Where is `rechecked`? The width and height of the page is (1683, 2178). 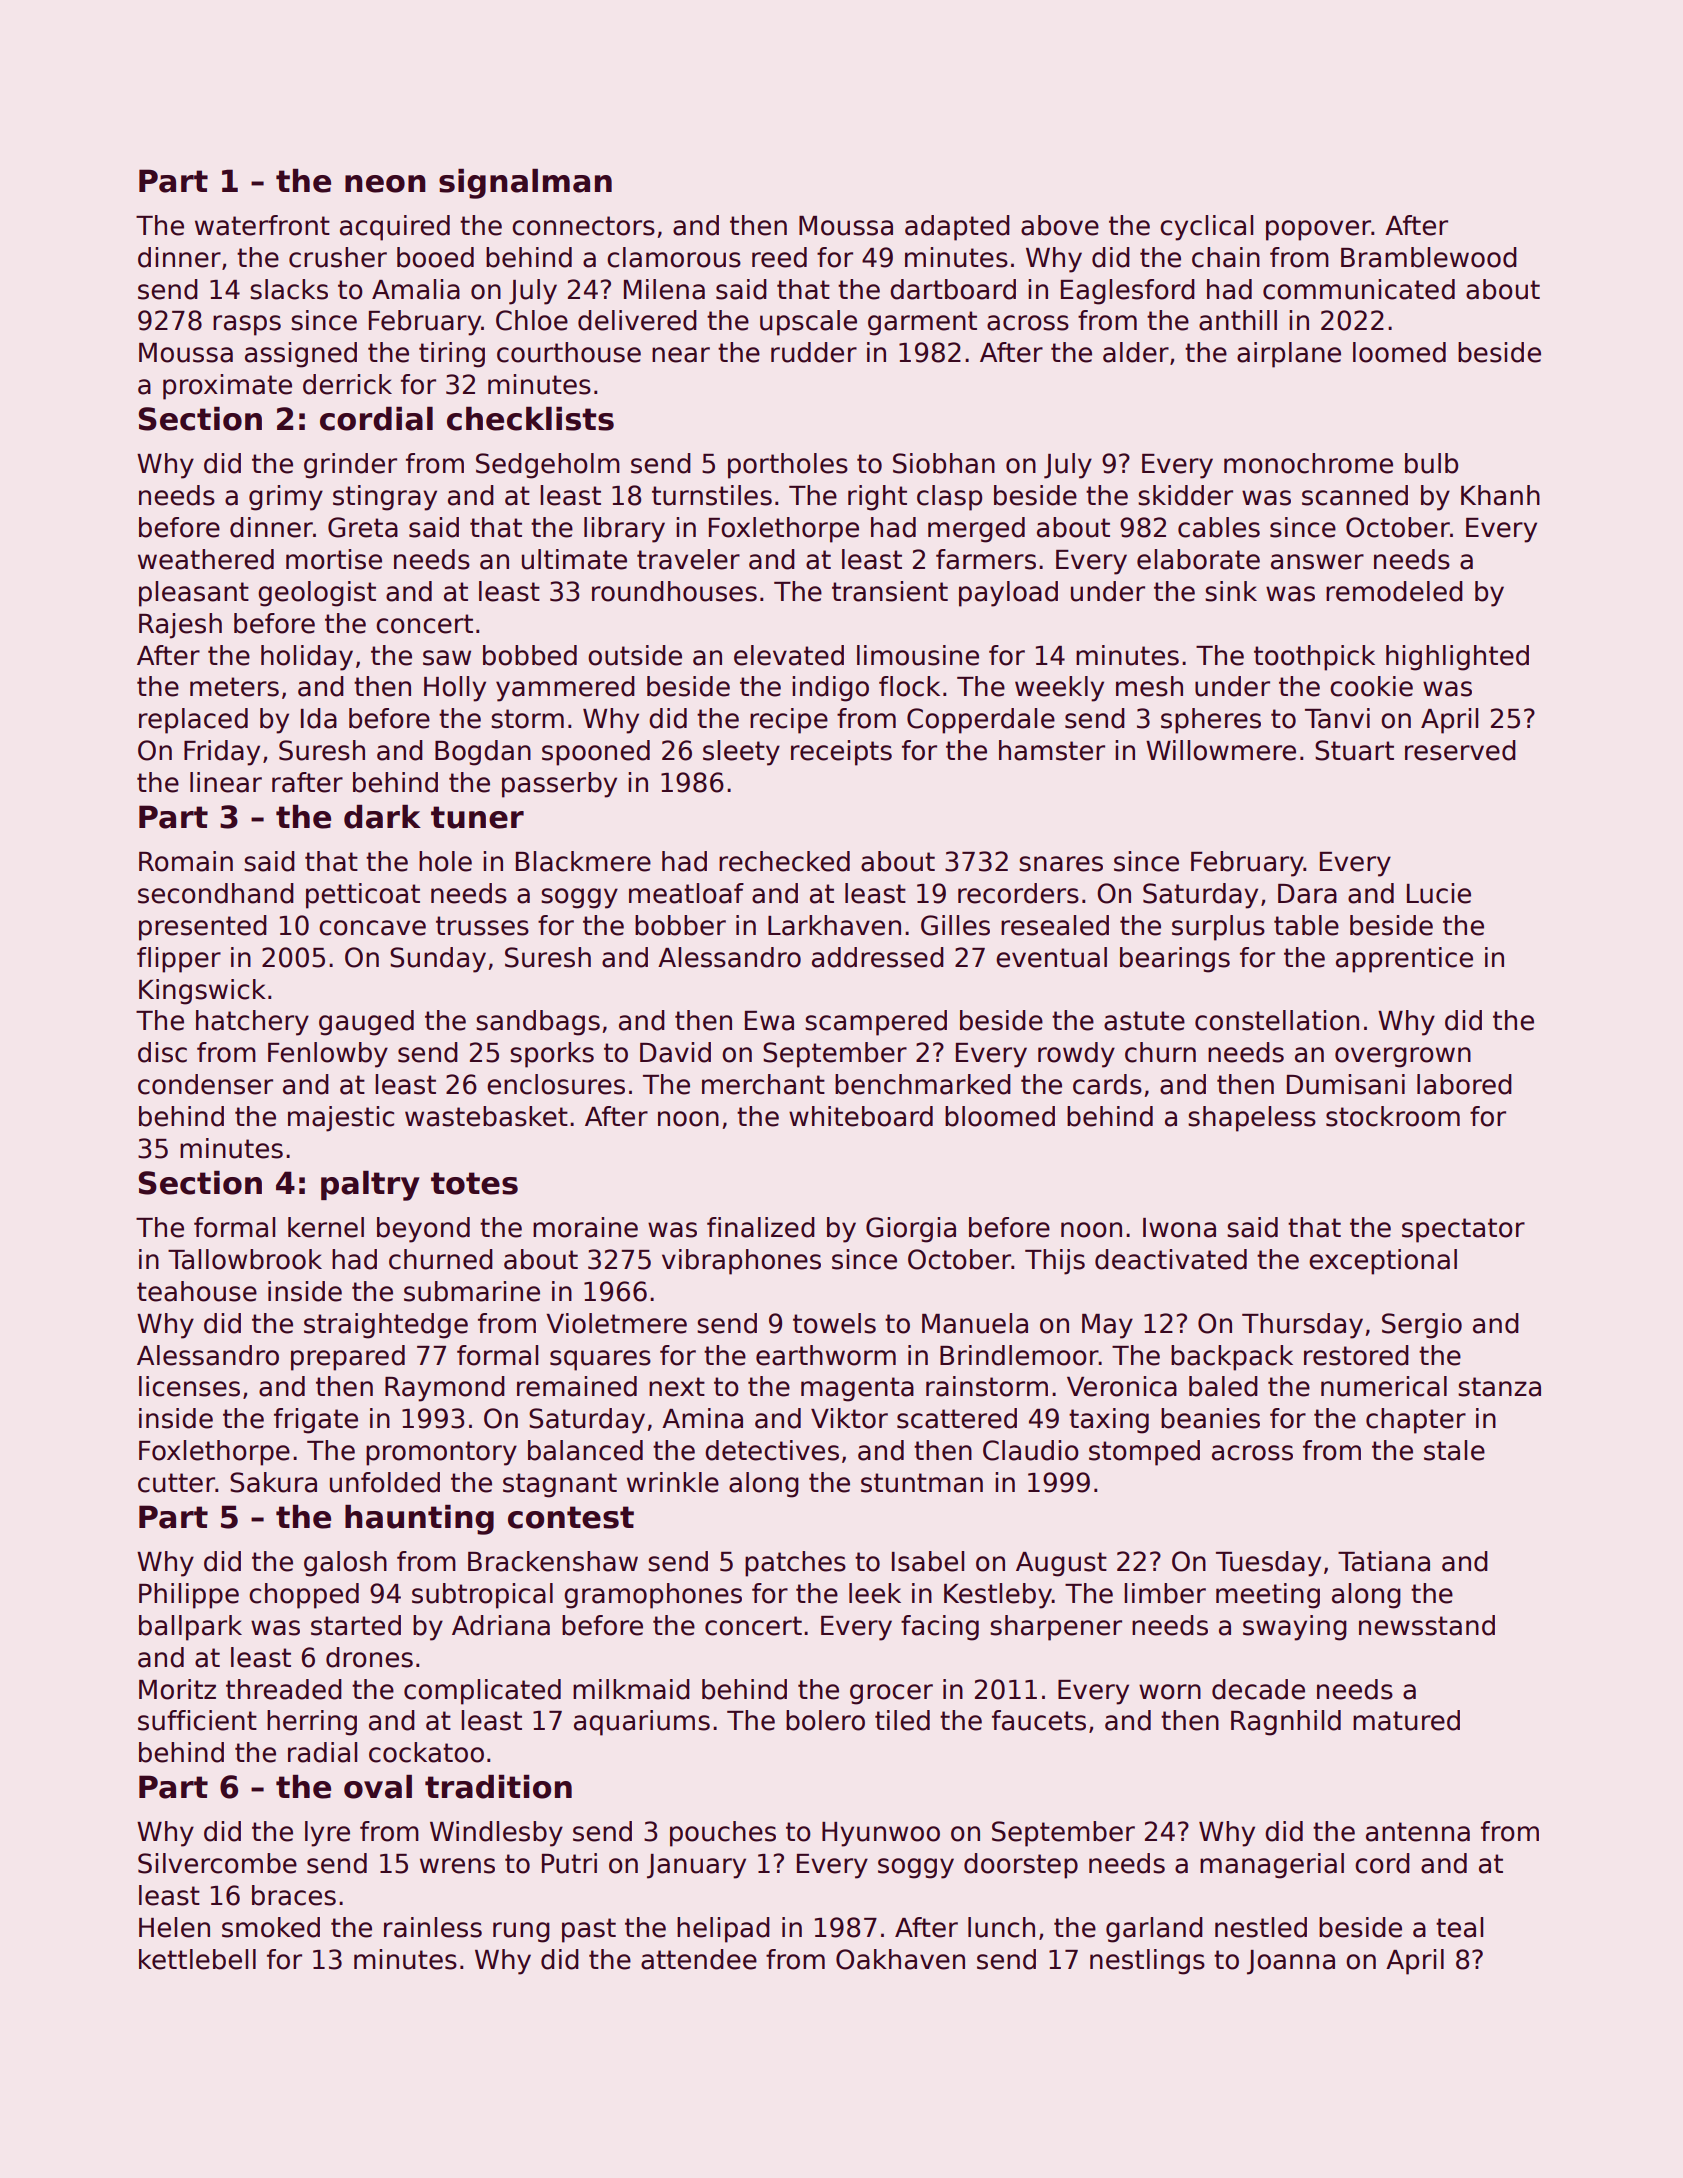 rechecked is located at coordinates (784, 861).
